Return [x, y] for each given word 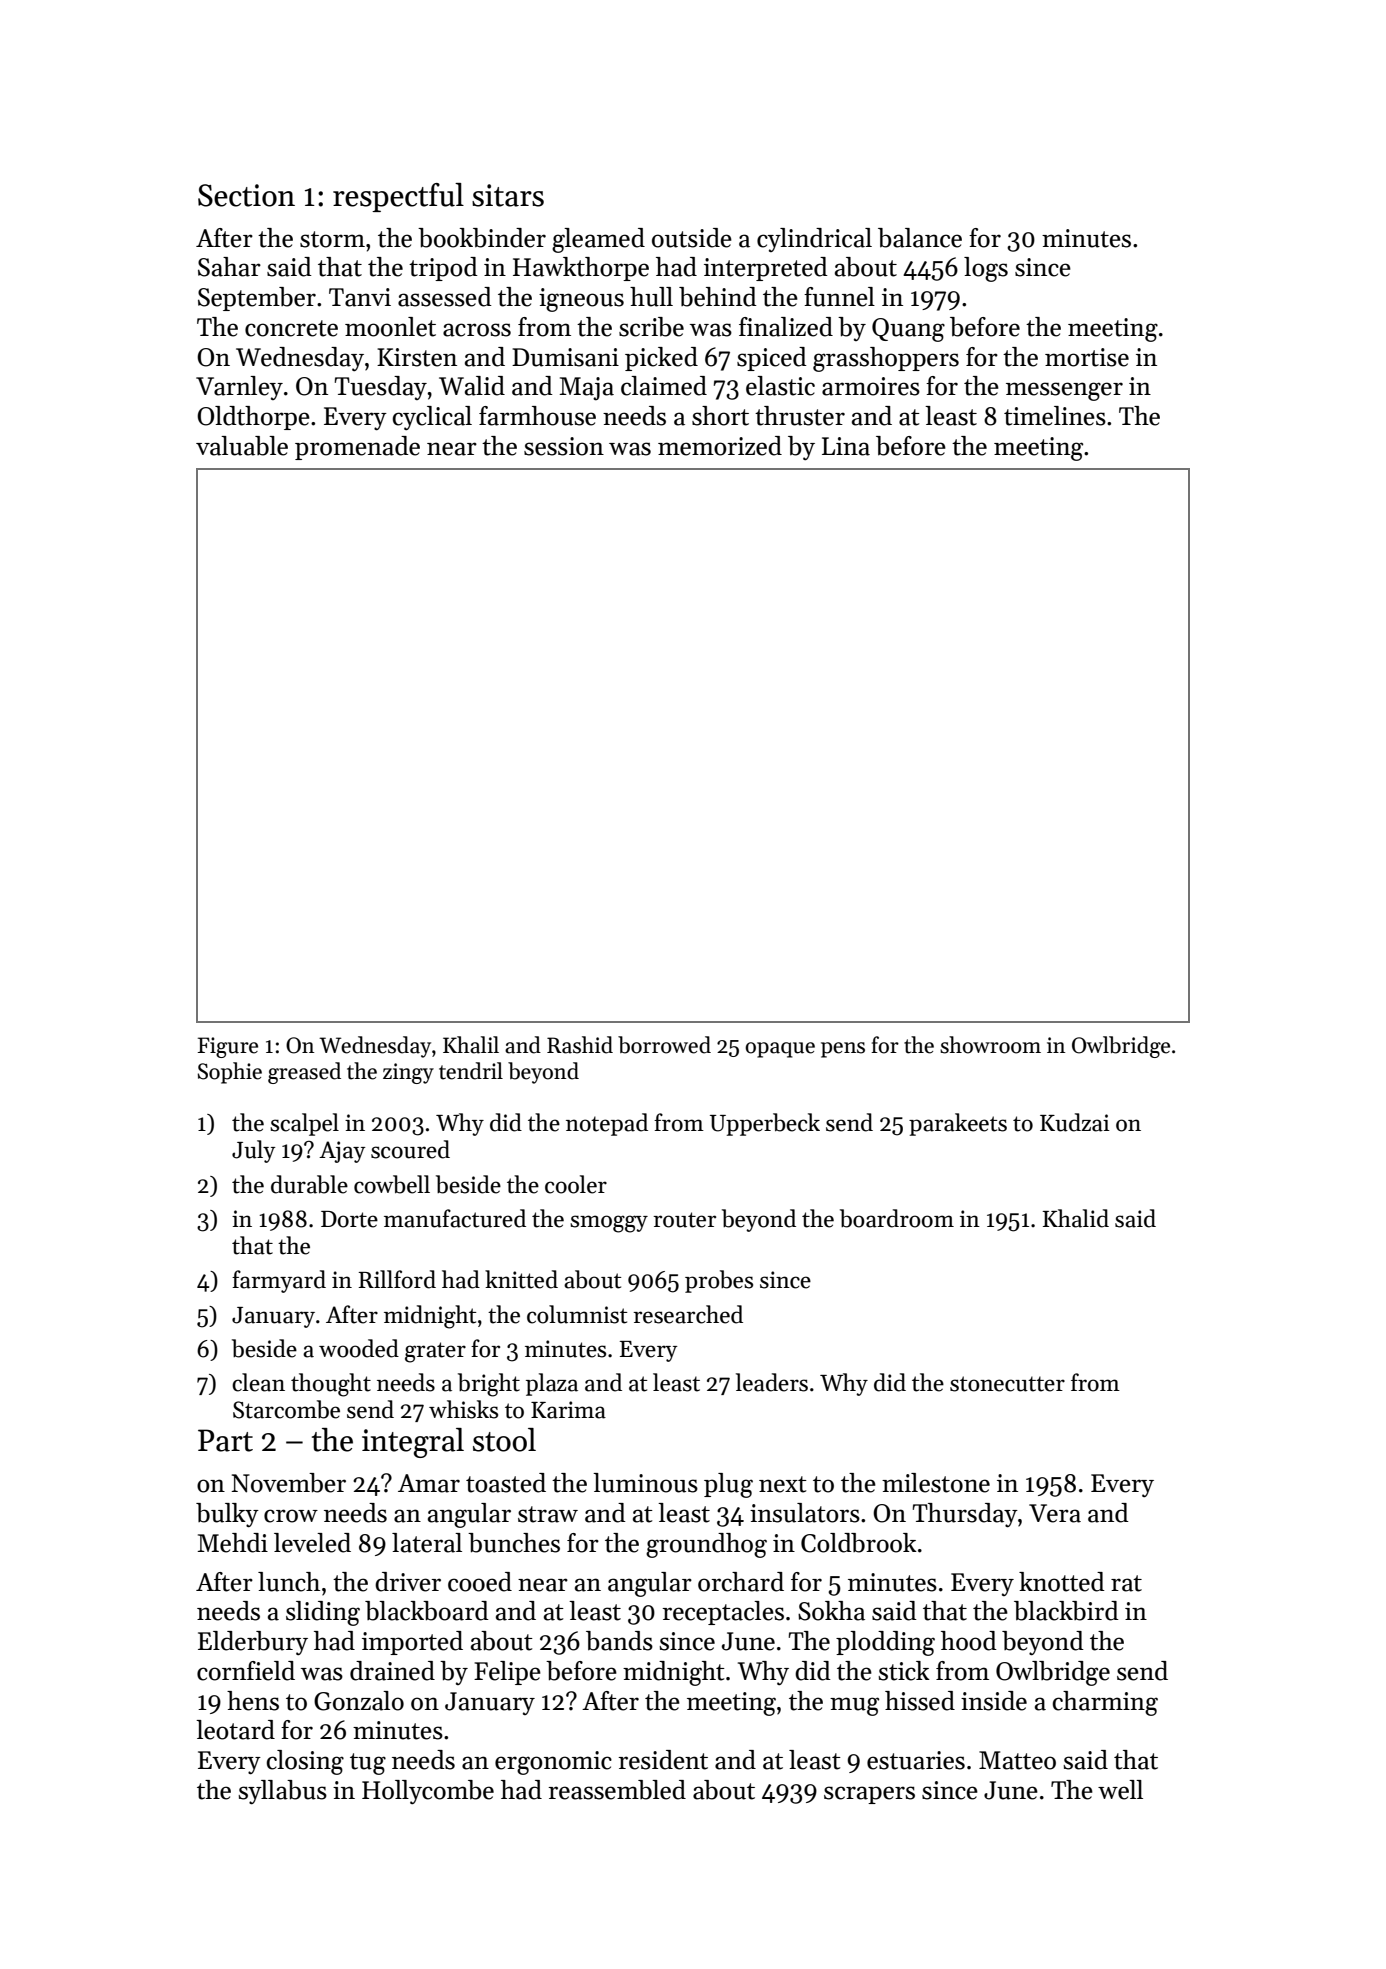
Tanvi [360, 297]
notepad [607, 1124]
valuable [242, 446]
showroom [990, 1045]
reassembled [617, 1790]
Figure [228, 1047]
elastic [780, 386]
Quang [908, 330]
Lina [846, 446]
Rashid [580, 1045]
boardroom [897, 1218]
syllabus [282, 1792]
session [564, 446]
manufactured [455, 1218]
